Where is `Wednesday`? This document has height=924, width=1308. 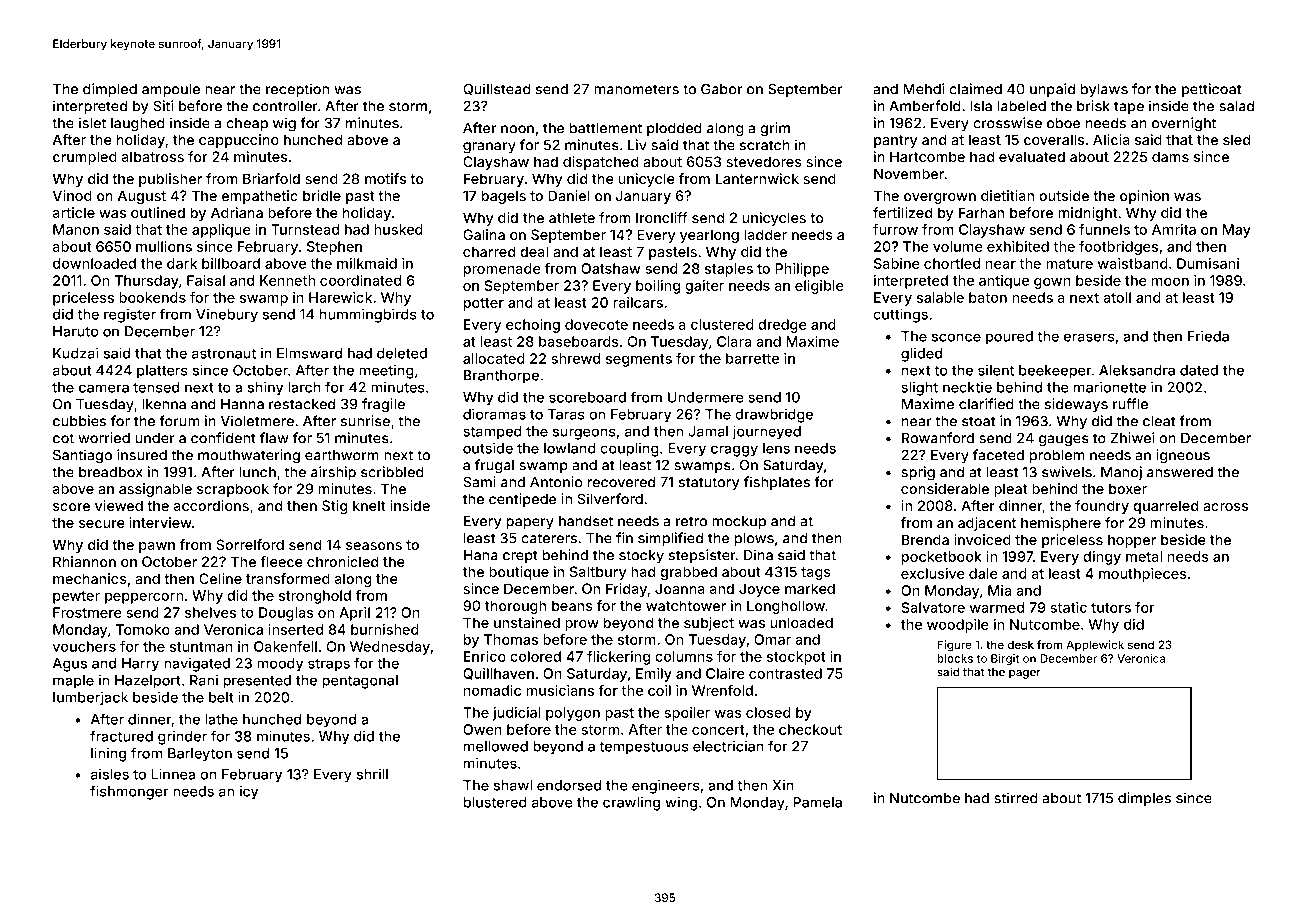 Wednesday is located at coordinates (390, 648).
